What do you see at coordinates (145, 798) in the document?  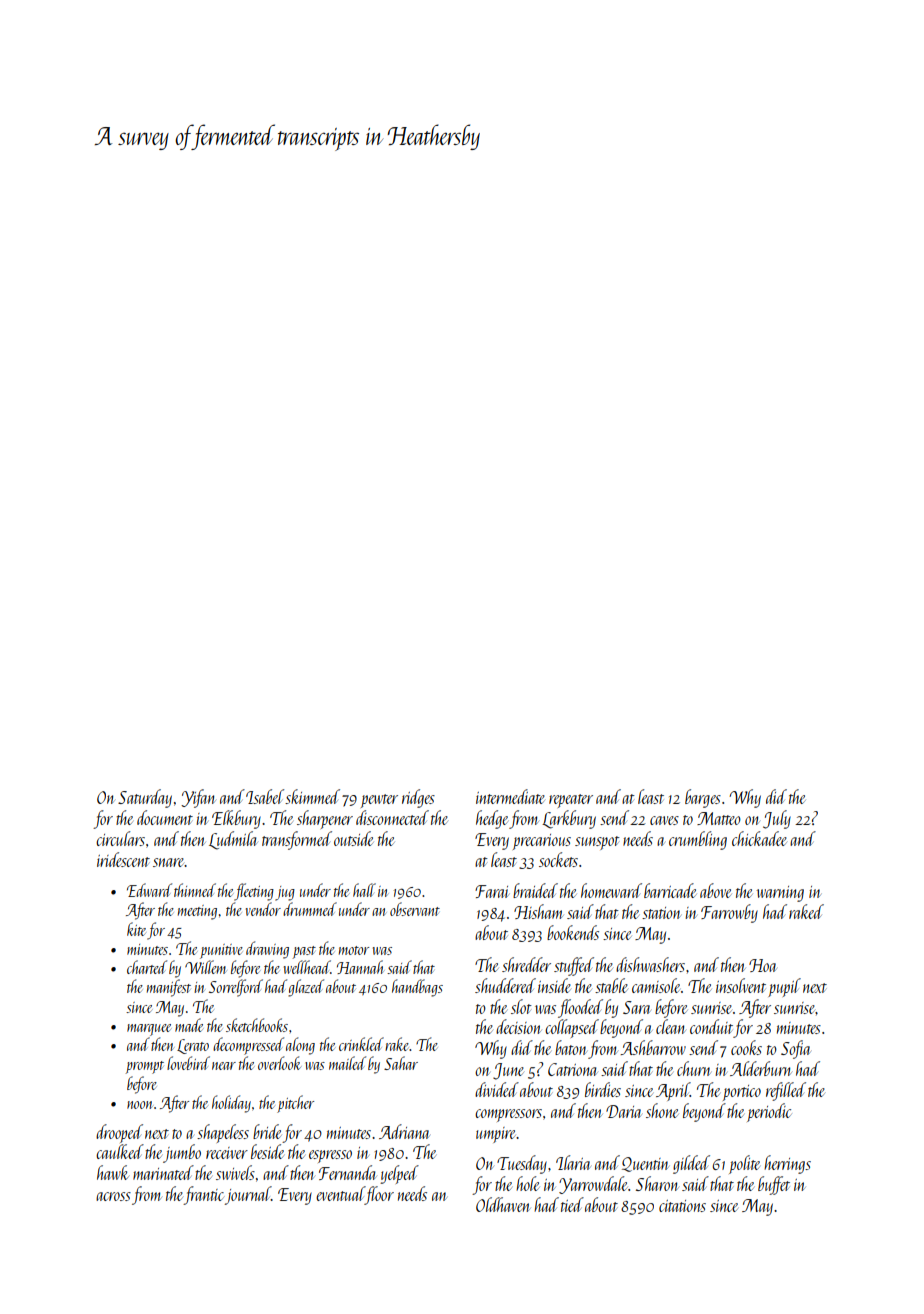 I see `Saturday` at bounding box center [145, 798].
